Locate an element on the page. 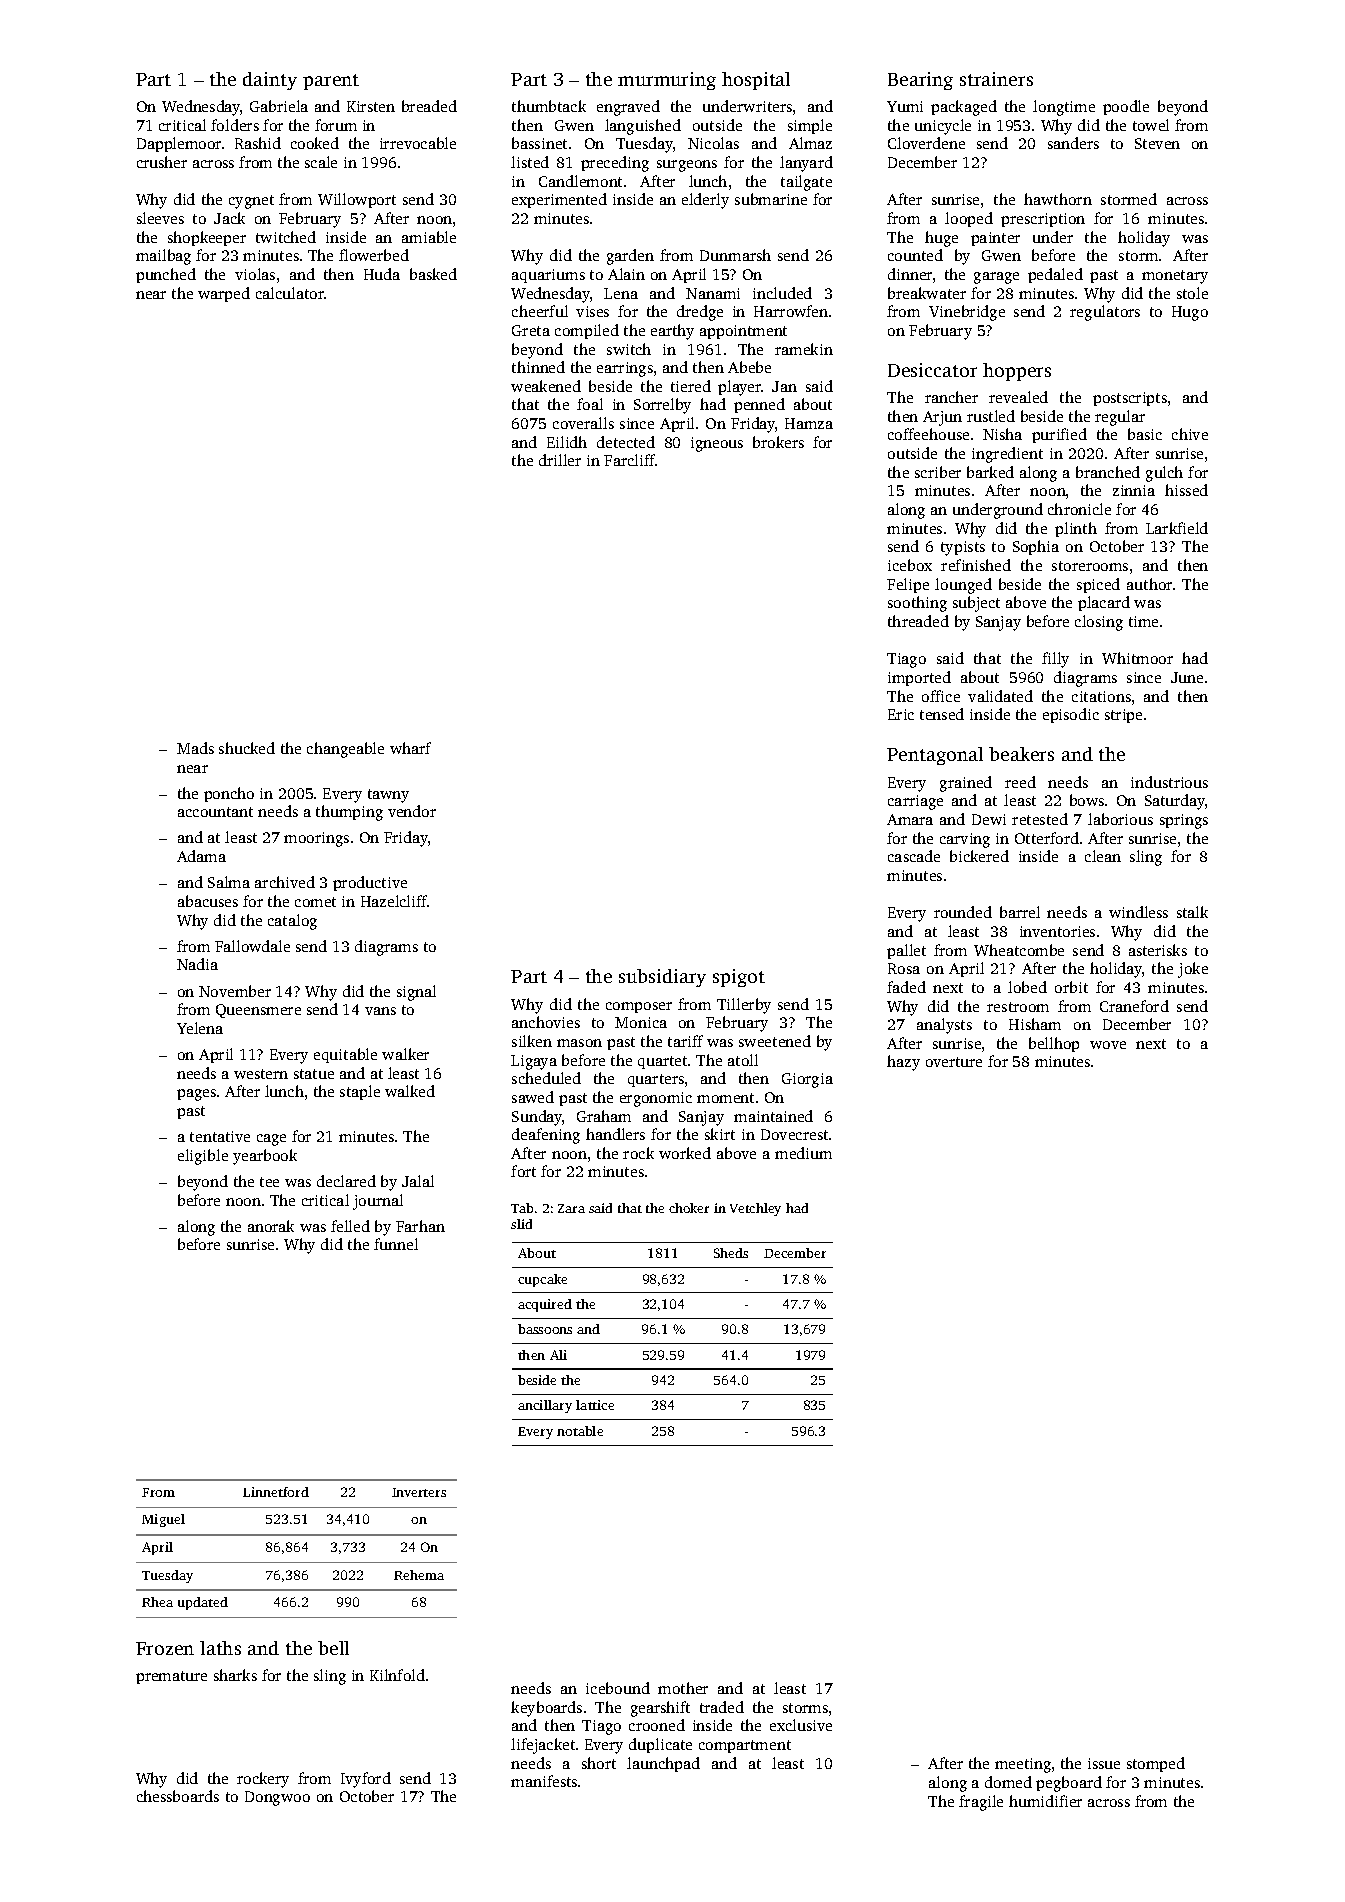 This page has height=1902, width=1345. barrel is located at coordinates (1020, 912).
